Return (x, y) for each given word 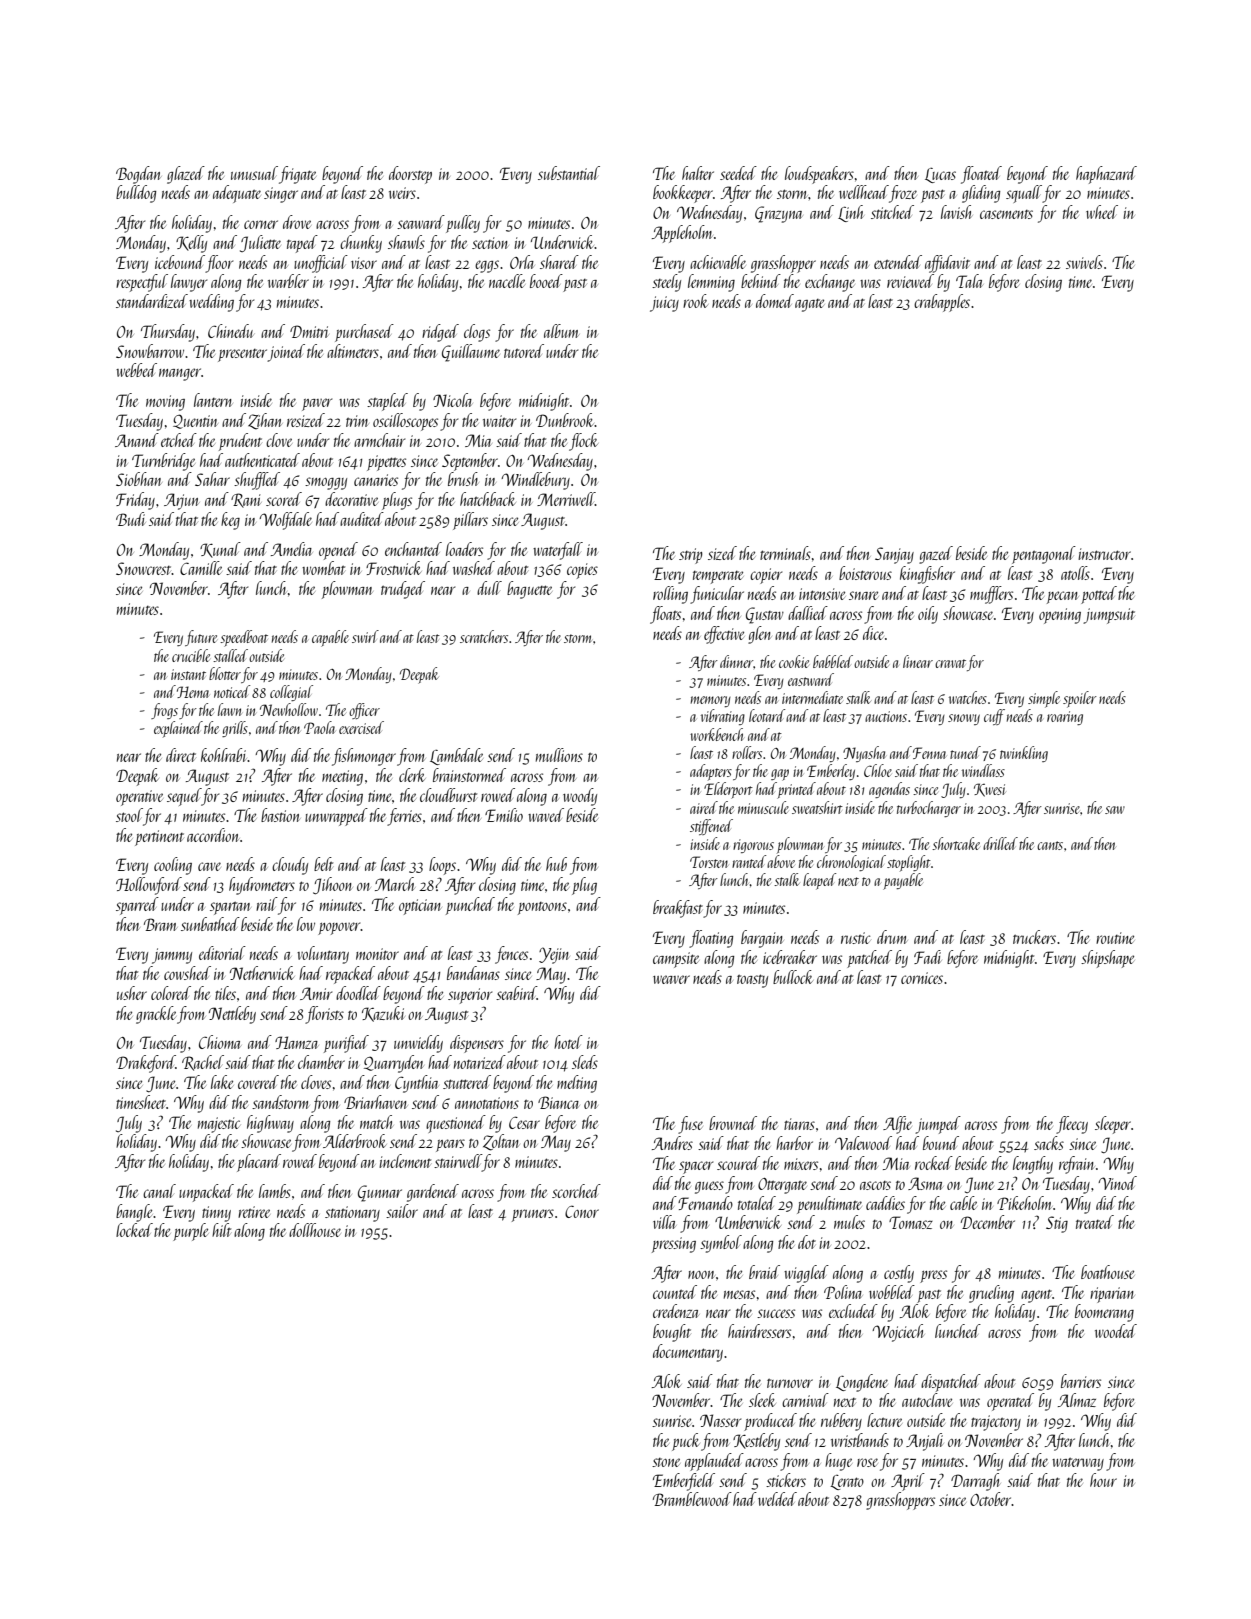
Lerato (847, 1482)
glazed (186, 175)
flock (583, 442)
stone (666, 1462)
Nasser (720, 1420)
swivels (1084, 262)
